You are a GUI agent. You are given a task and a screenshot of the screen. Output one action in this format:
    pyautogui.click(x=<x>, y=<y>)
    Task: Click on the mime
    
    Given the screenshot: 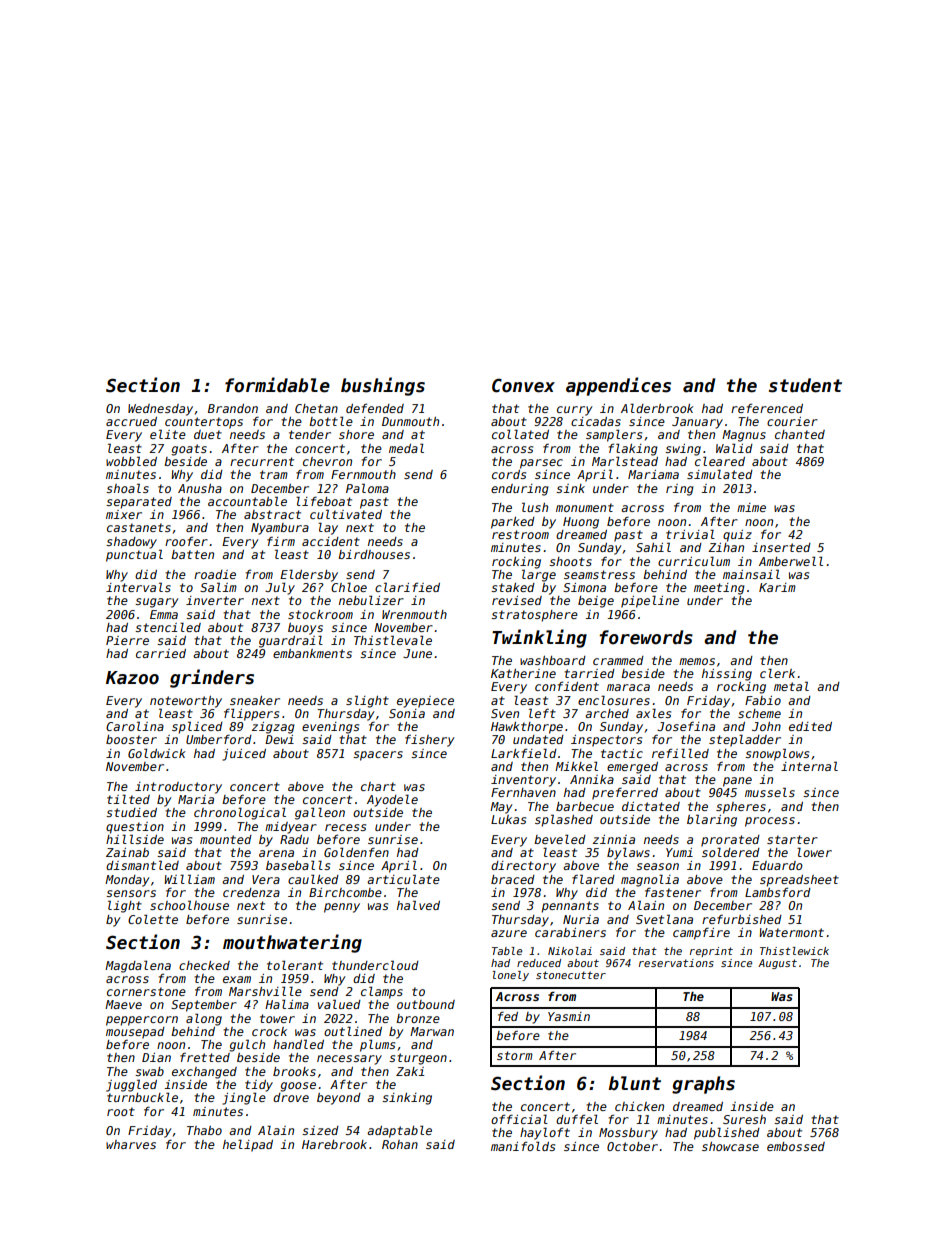 What is the action you would take?
    pyautogui.click(x=751, y=507)
